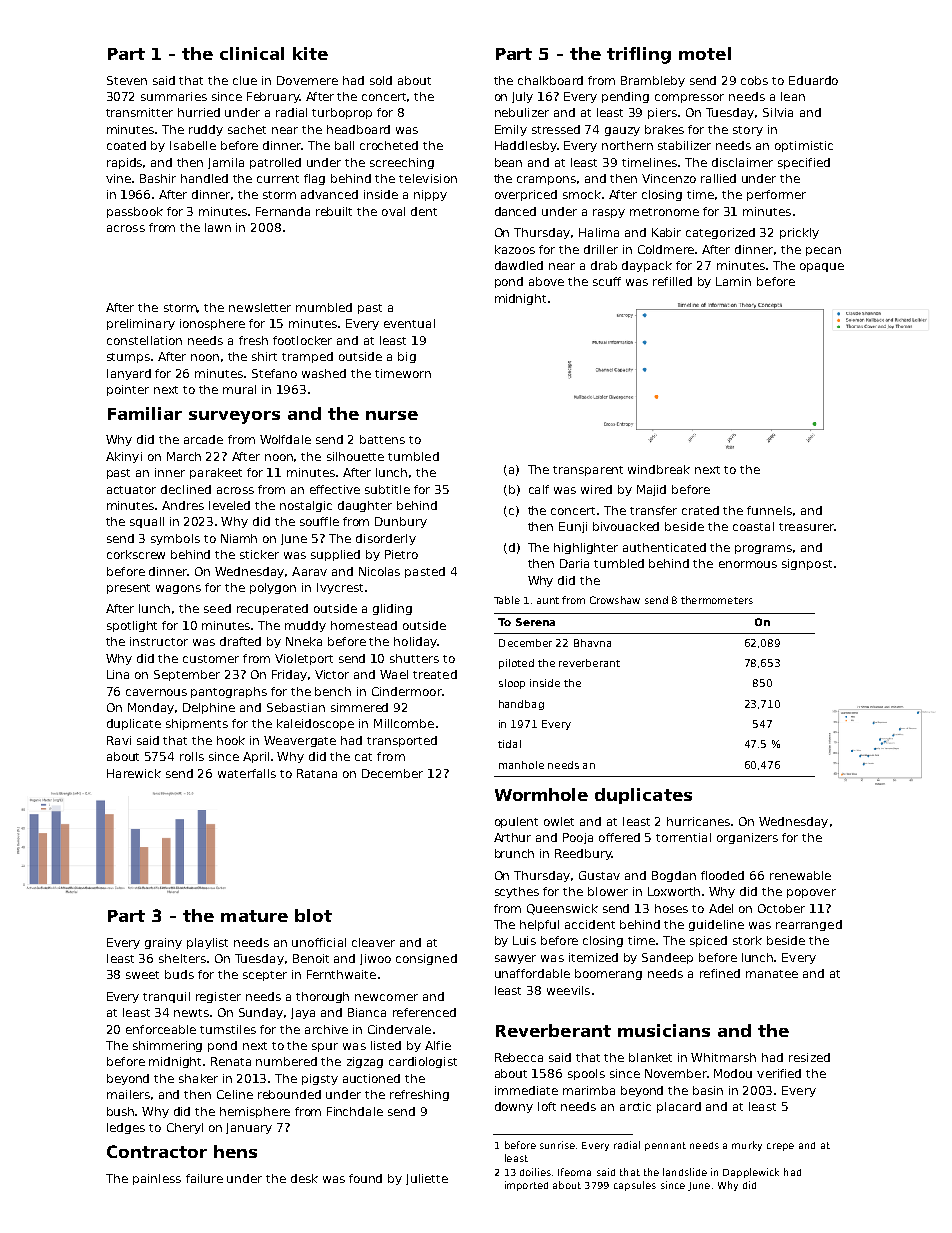  I want to click on Sandeep, so click(667, 958).
